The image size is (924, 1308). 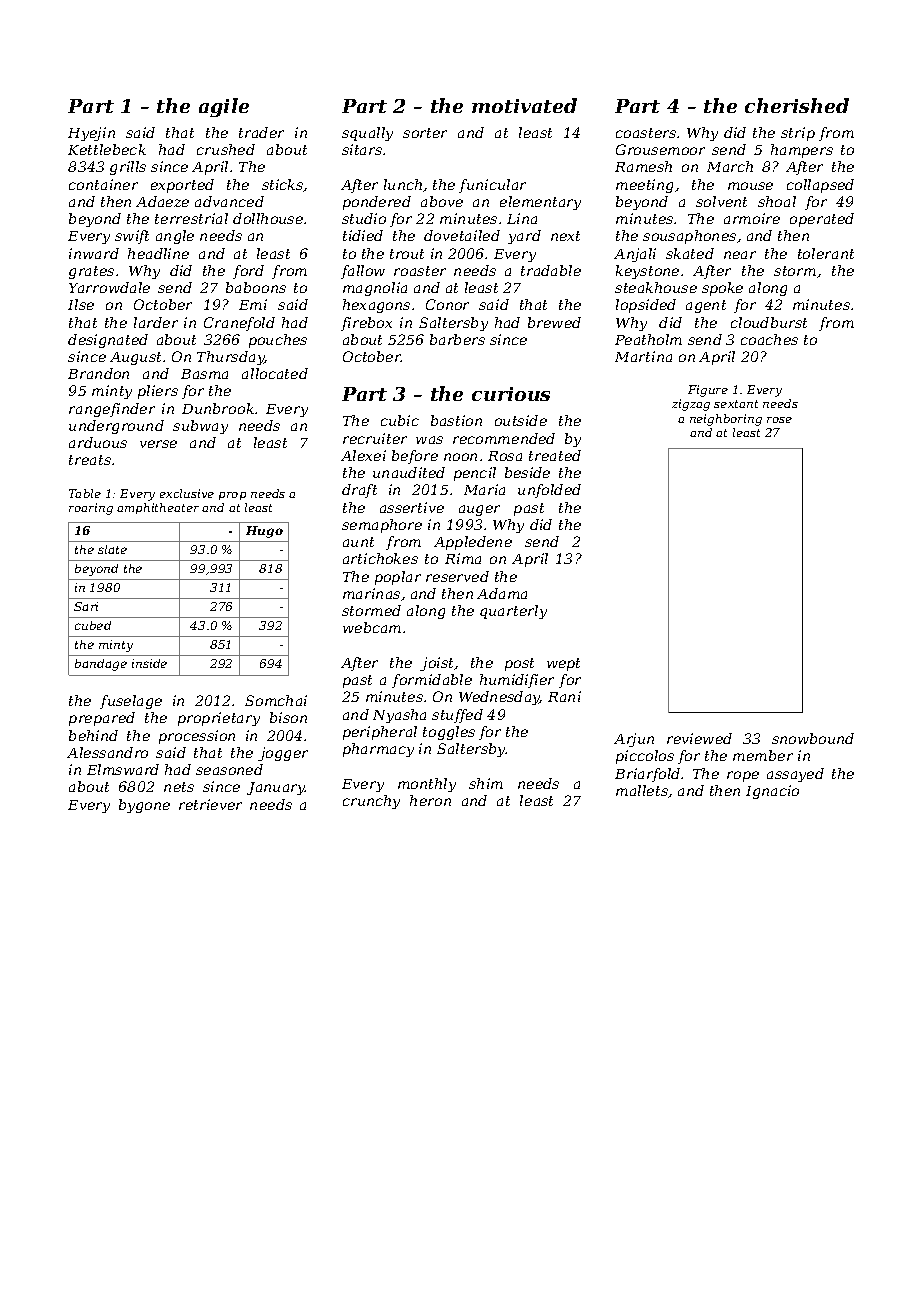 I want to click on motivated, so click(x=524, y=105).
